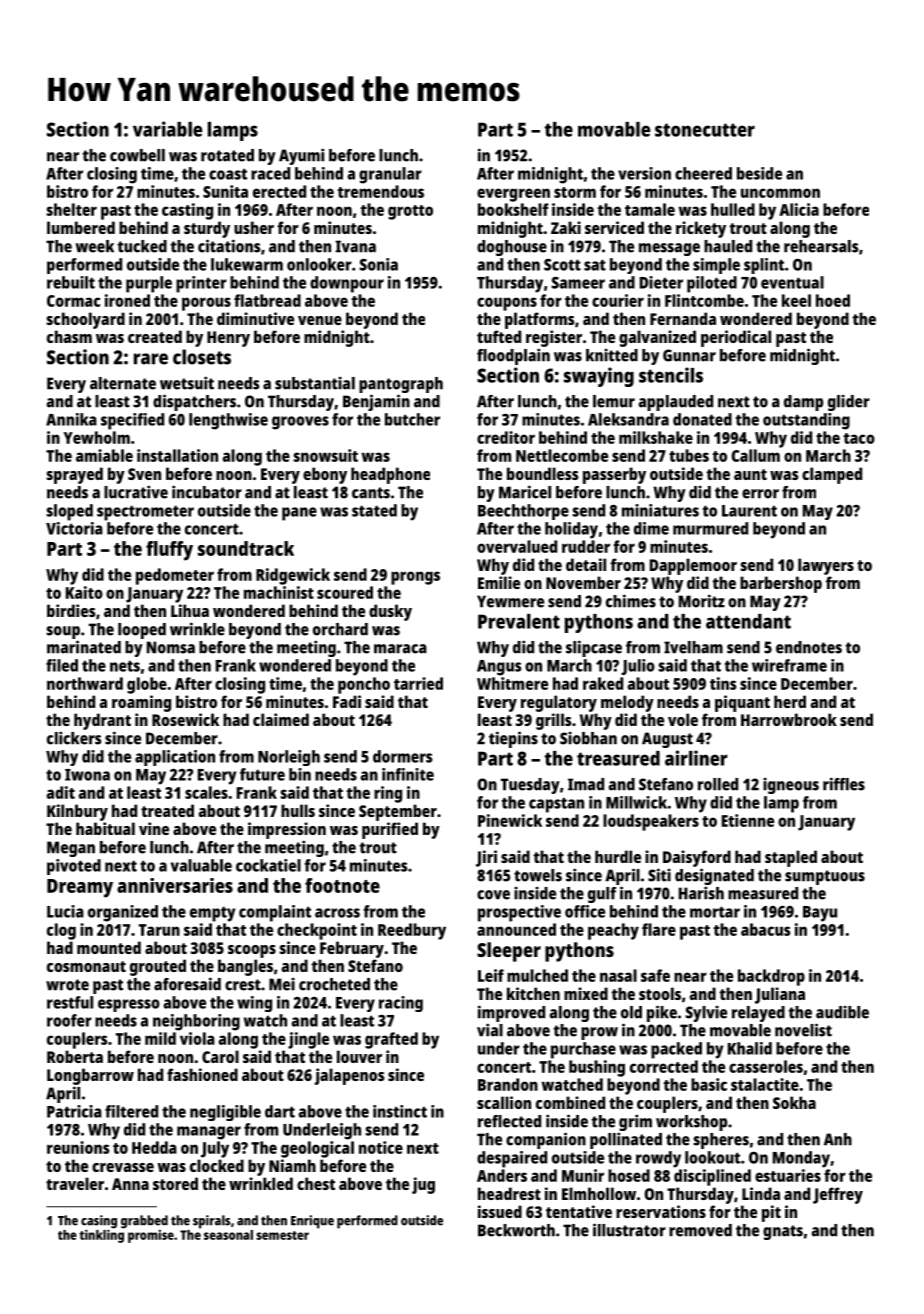  I want to click on filtered, so click(131, 1111).
